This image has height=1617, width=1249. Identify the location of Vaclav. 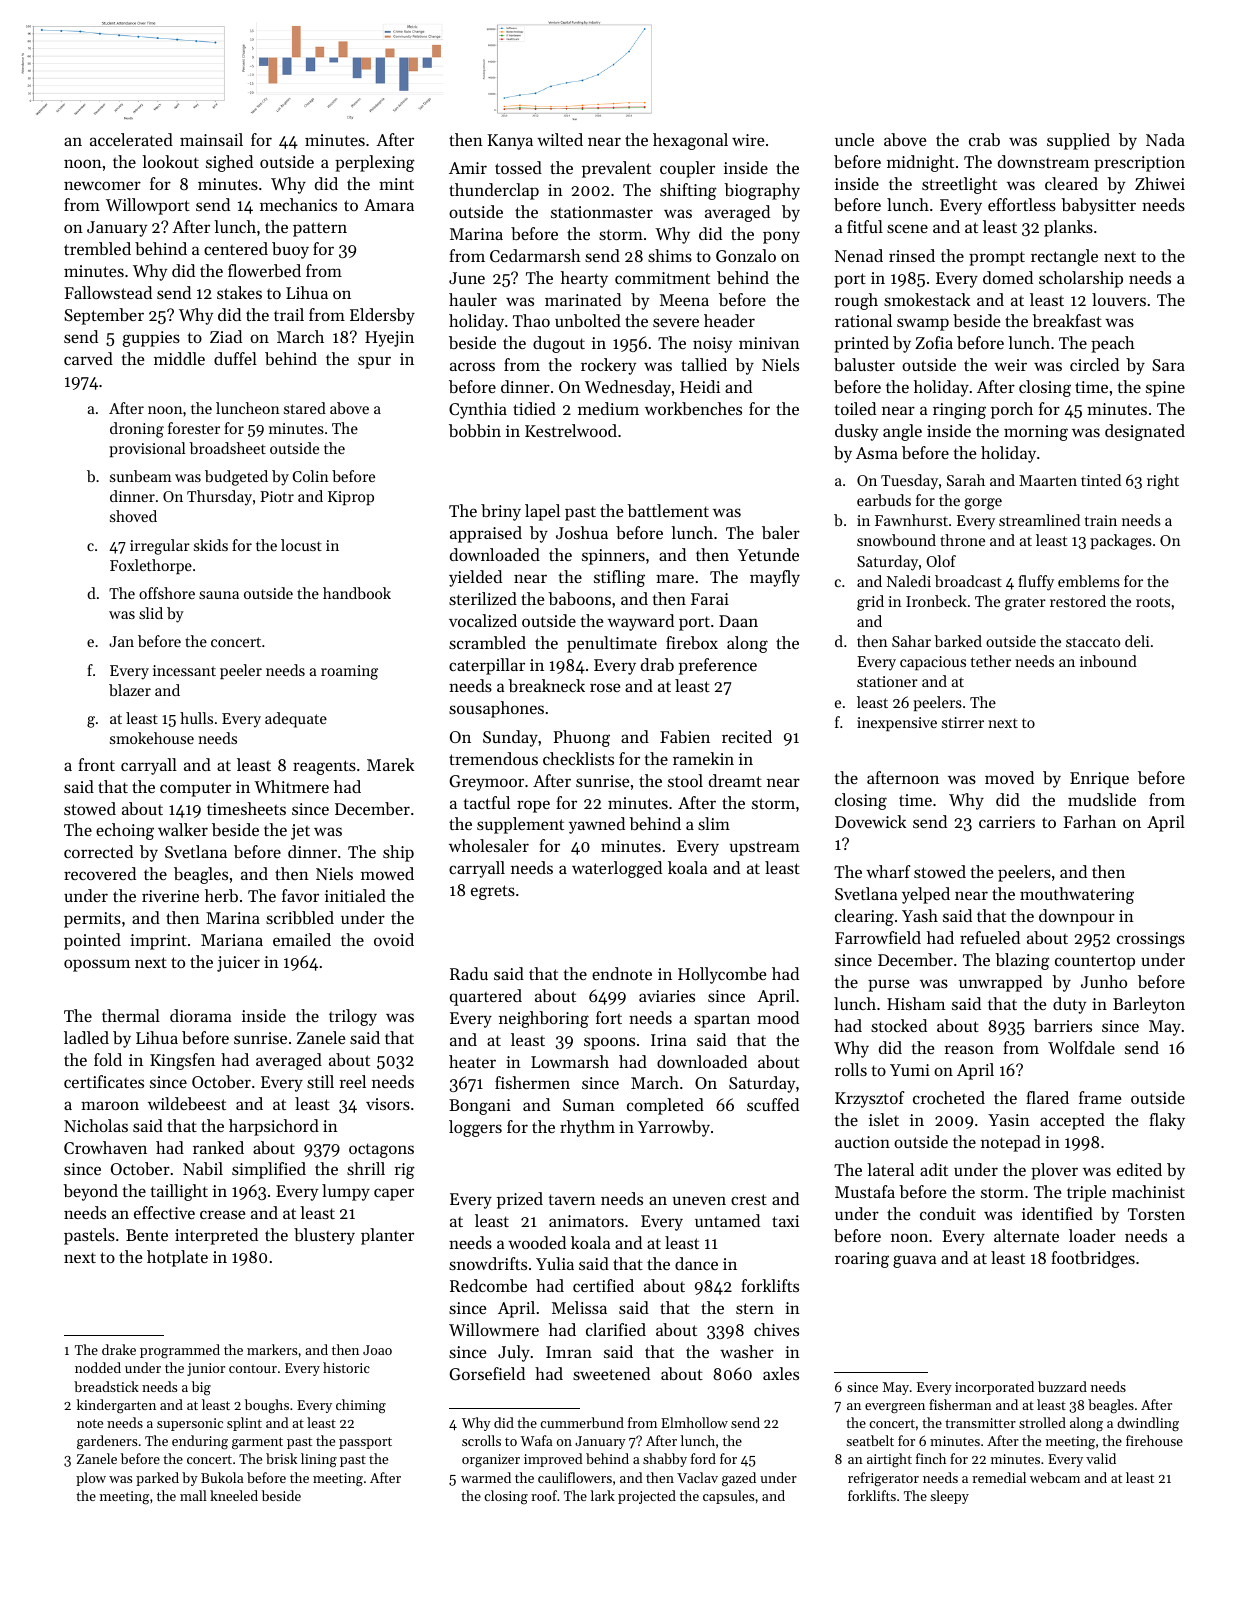
(697, 1477).
